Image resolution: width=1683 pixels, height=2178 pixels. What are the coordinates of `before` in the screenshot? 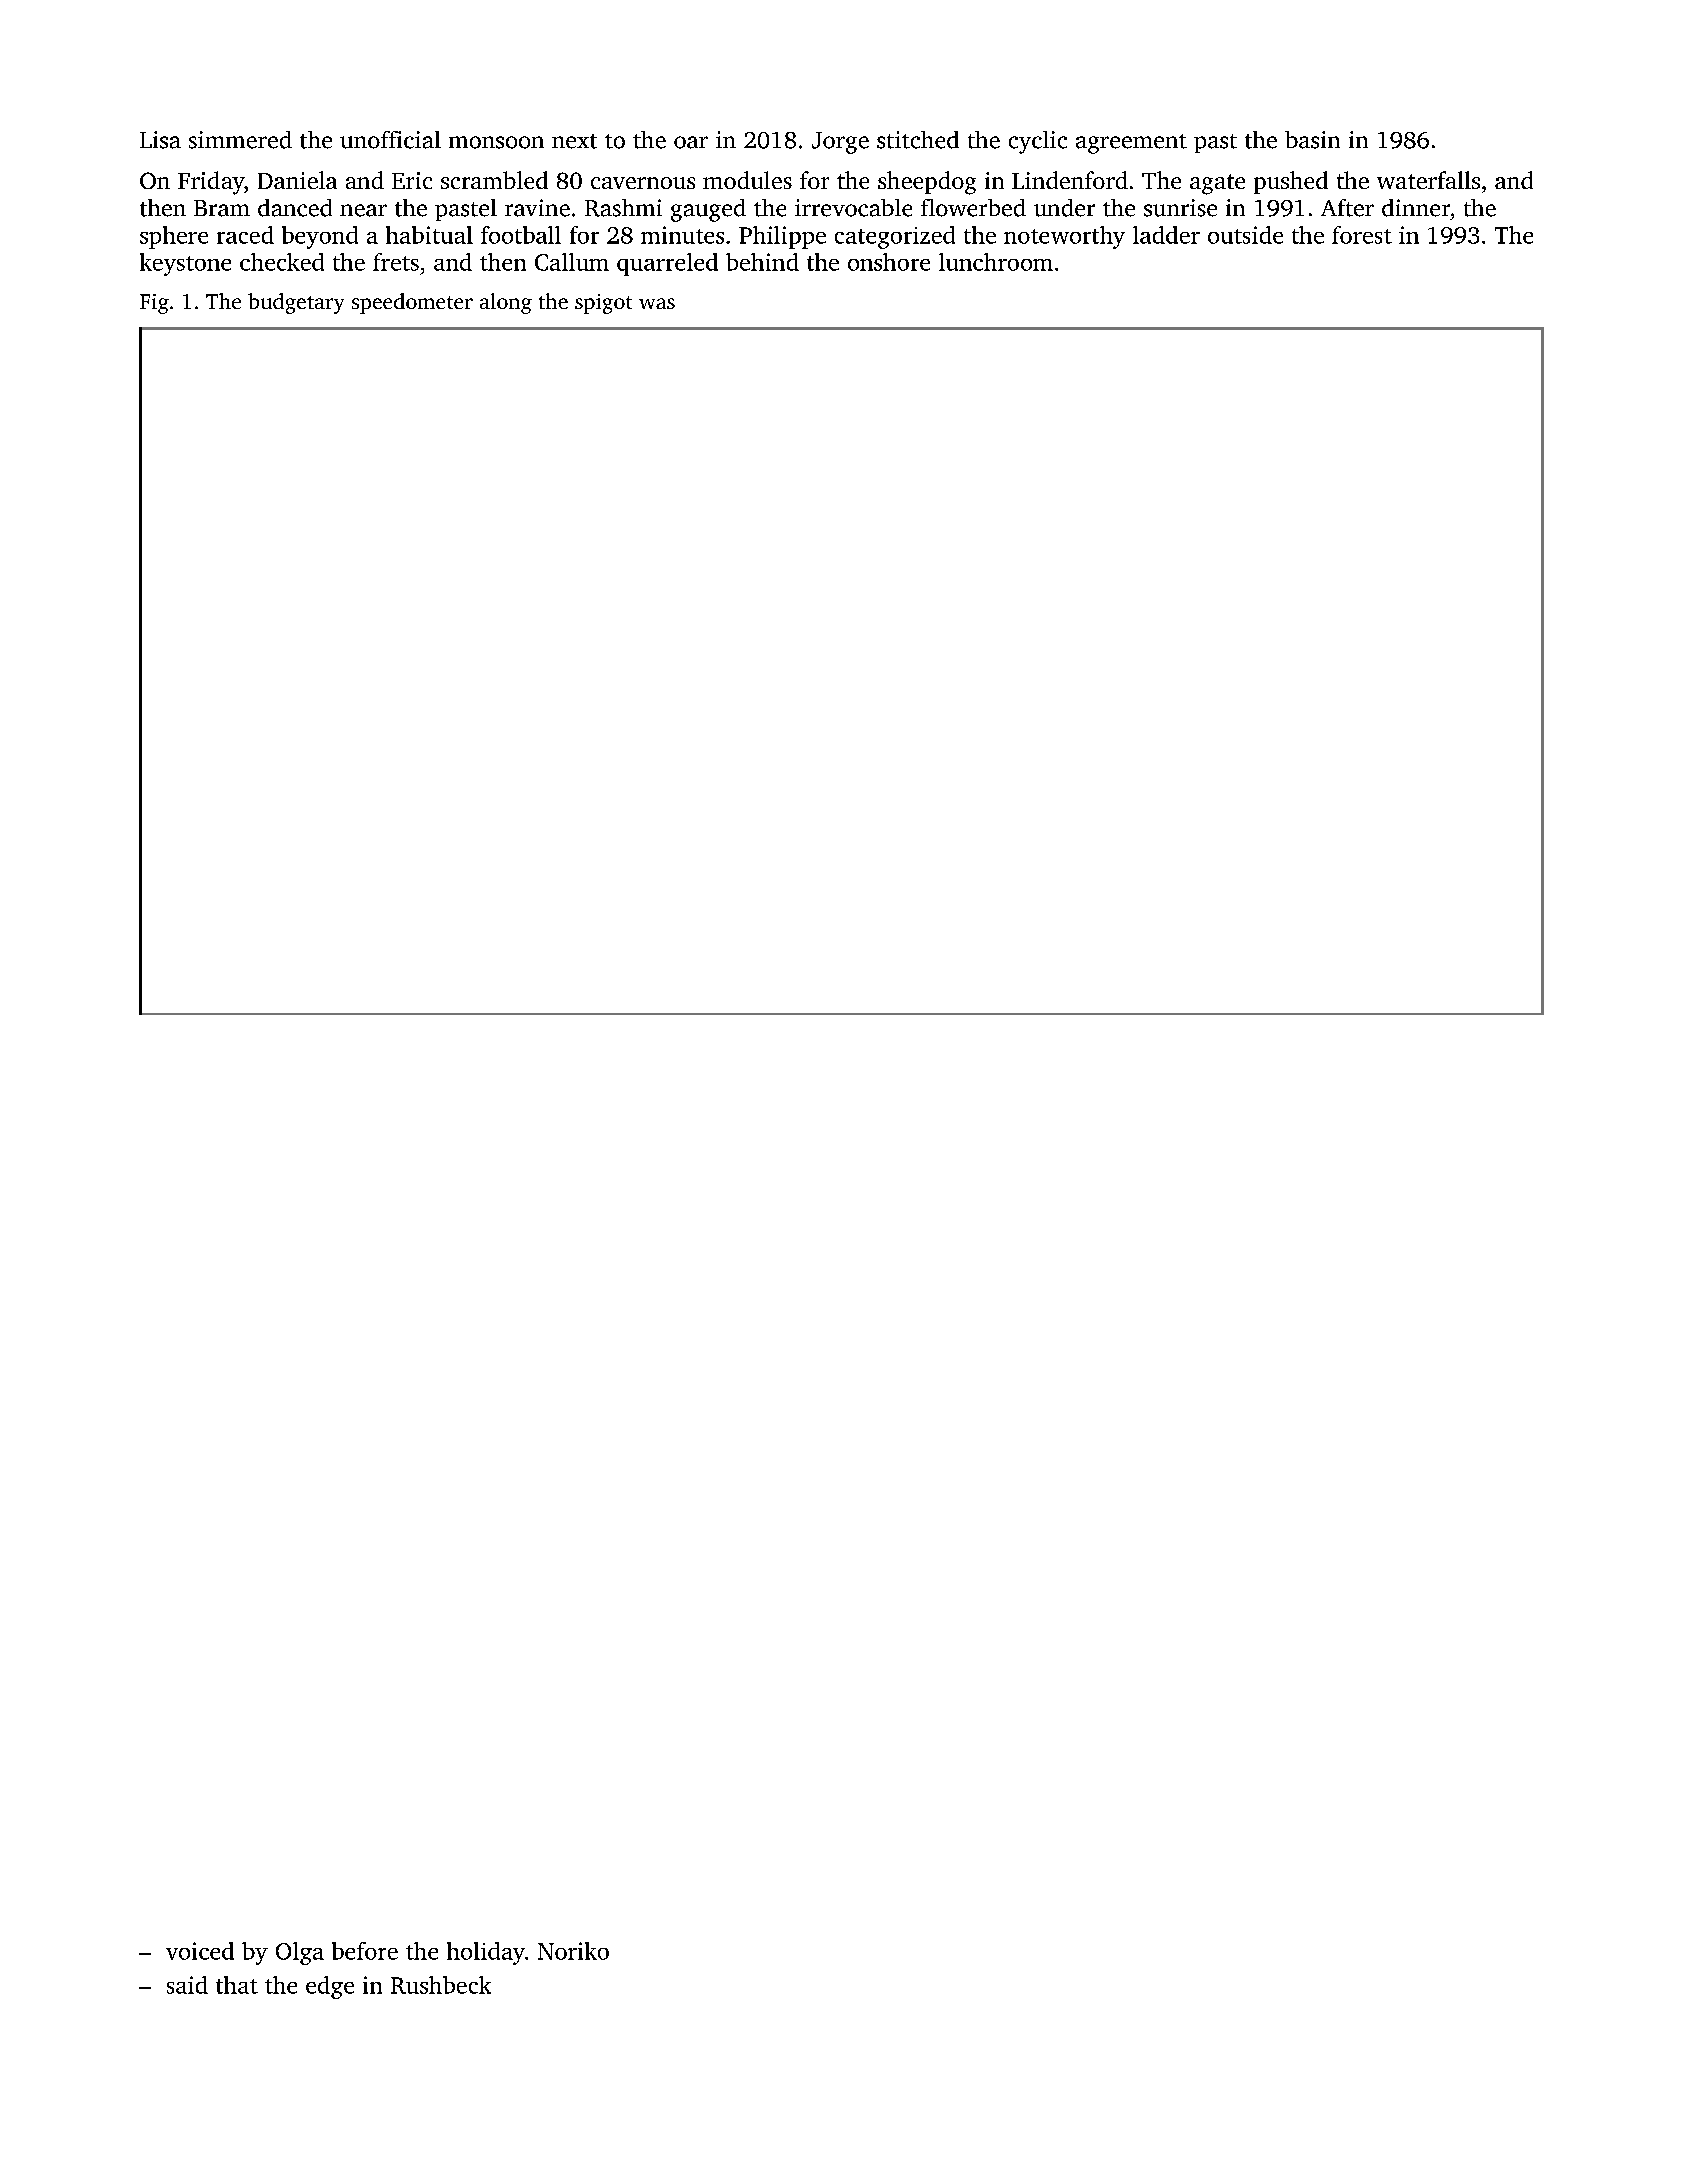 It's located at (365, 1951).
